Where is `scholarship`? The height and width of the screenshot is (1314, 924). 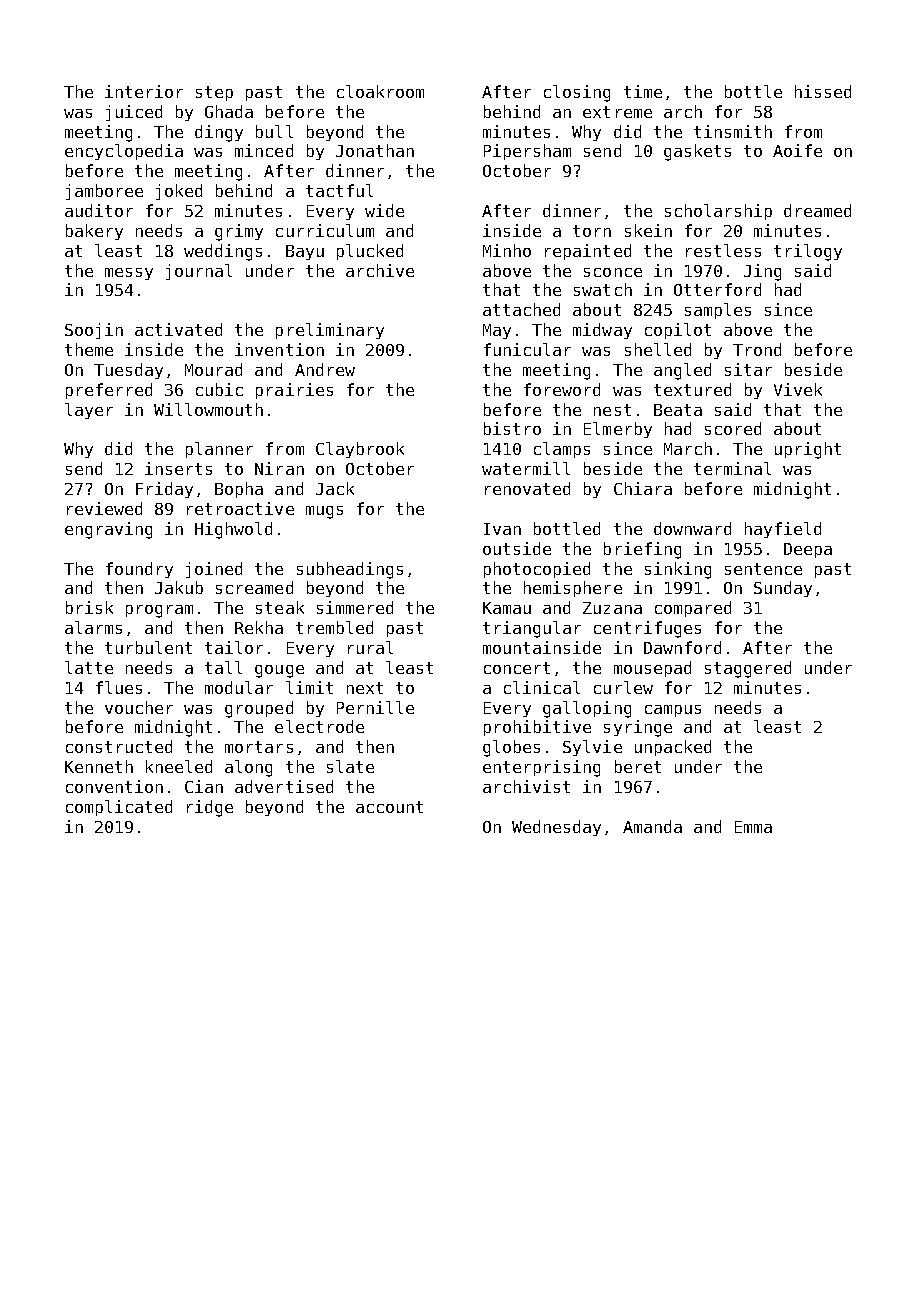 scholarship is located at coordinates (718, 212).
